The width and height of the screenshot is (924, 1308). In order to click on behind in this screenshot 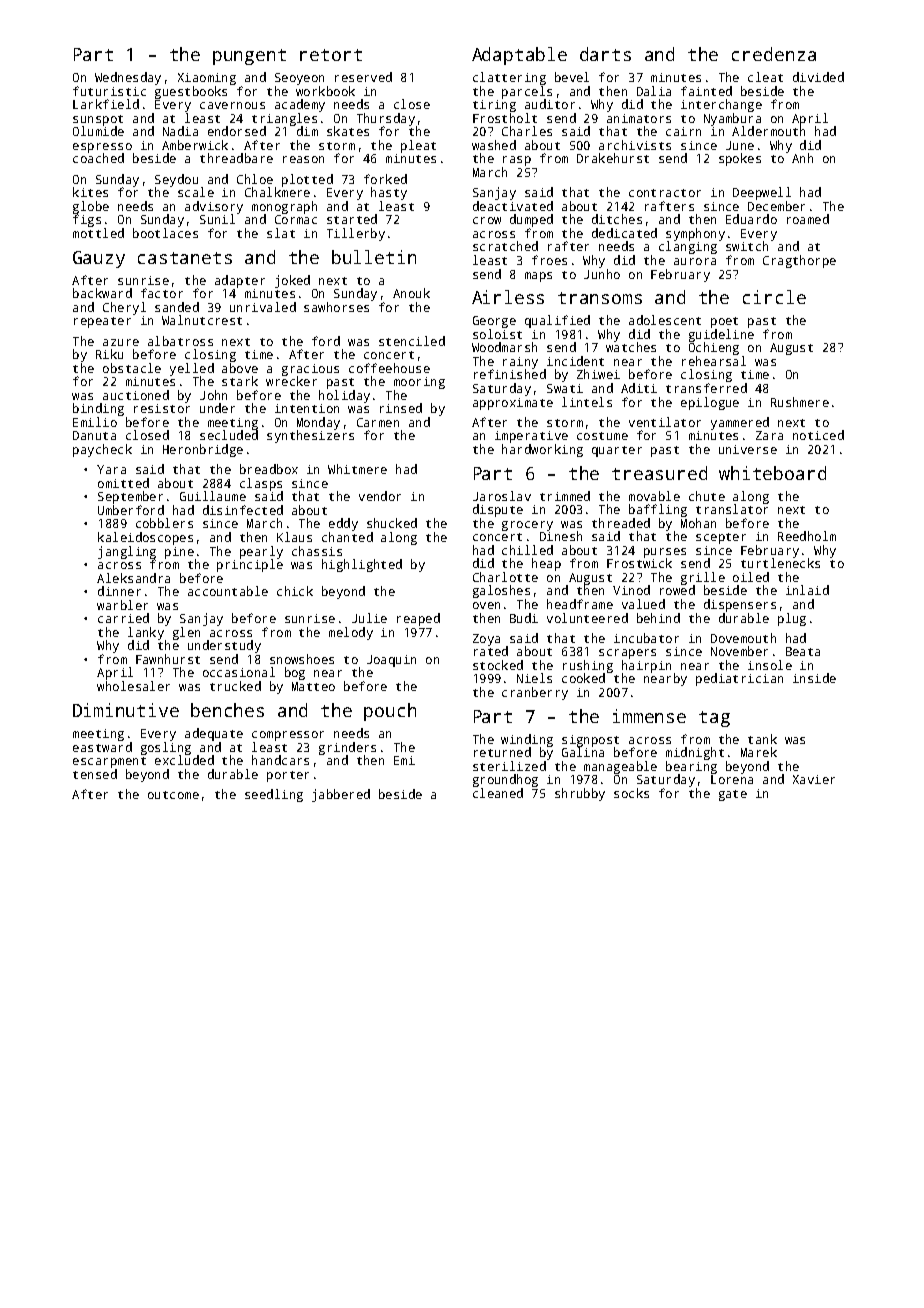, I will do `click(658, 618)`.
